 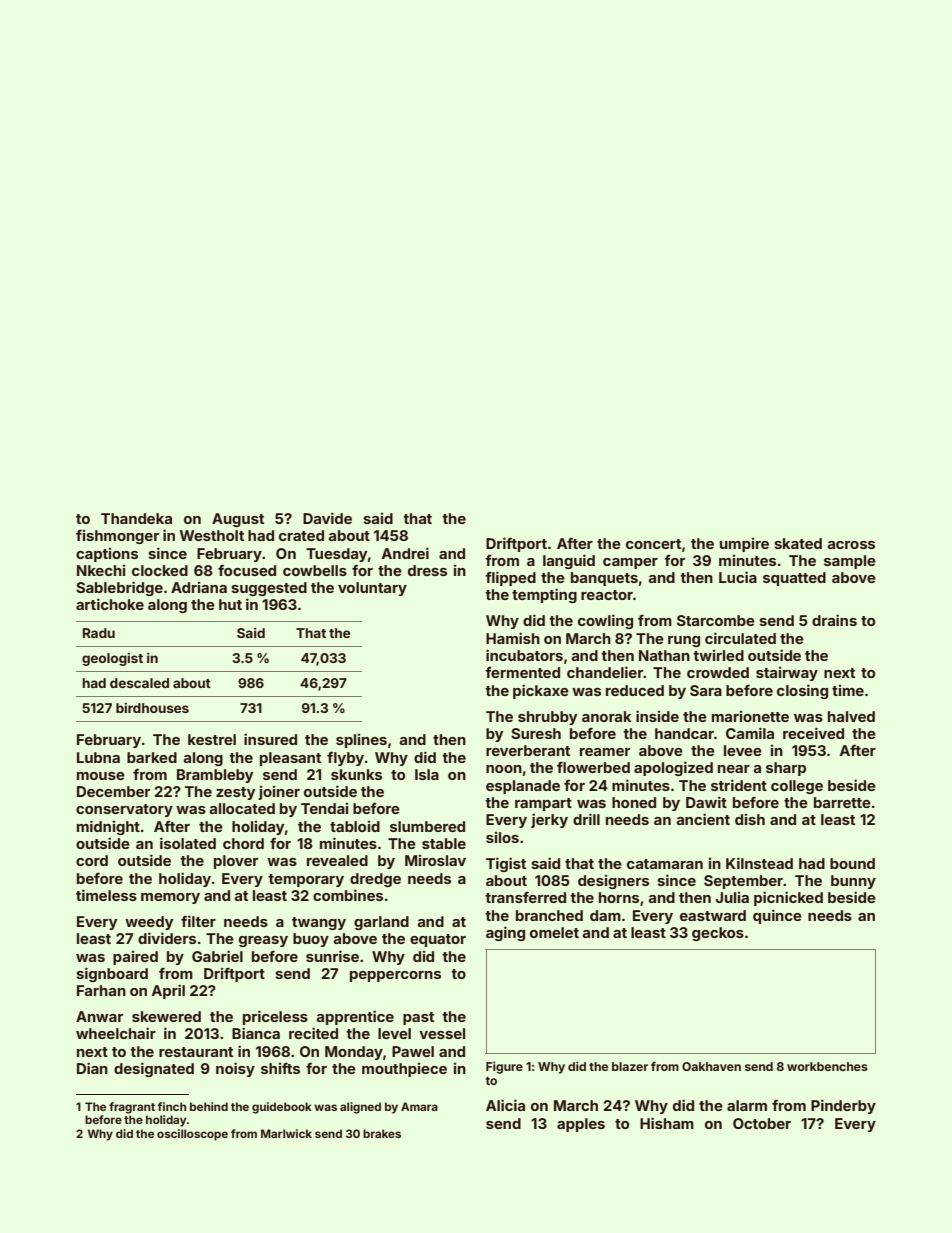 I want to click on barrette, so click(x=842, y=802).
